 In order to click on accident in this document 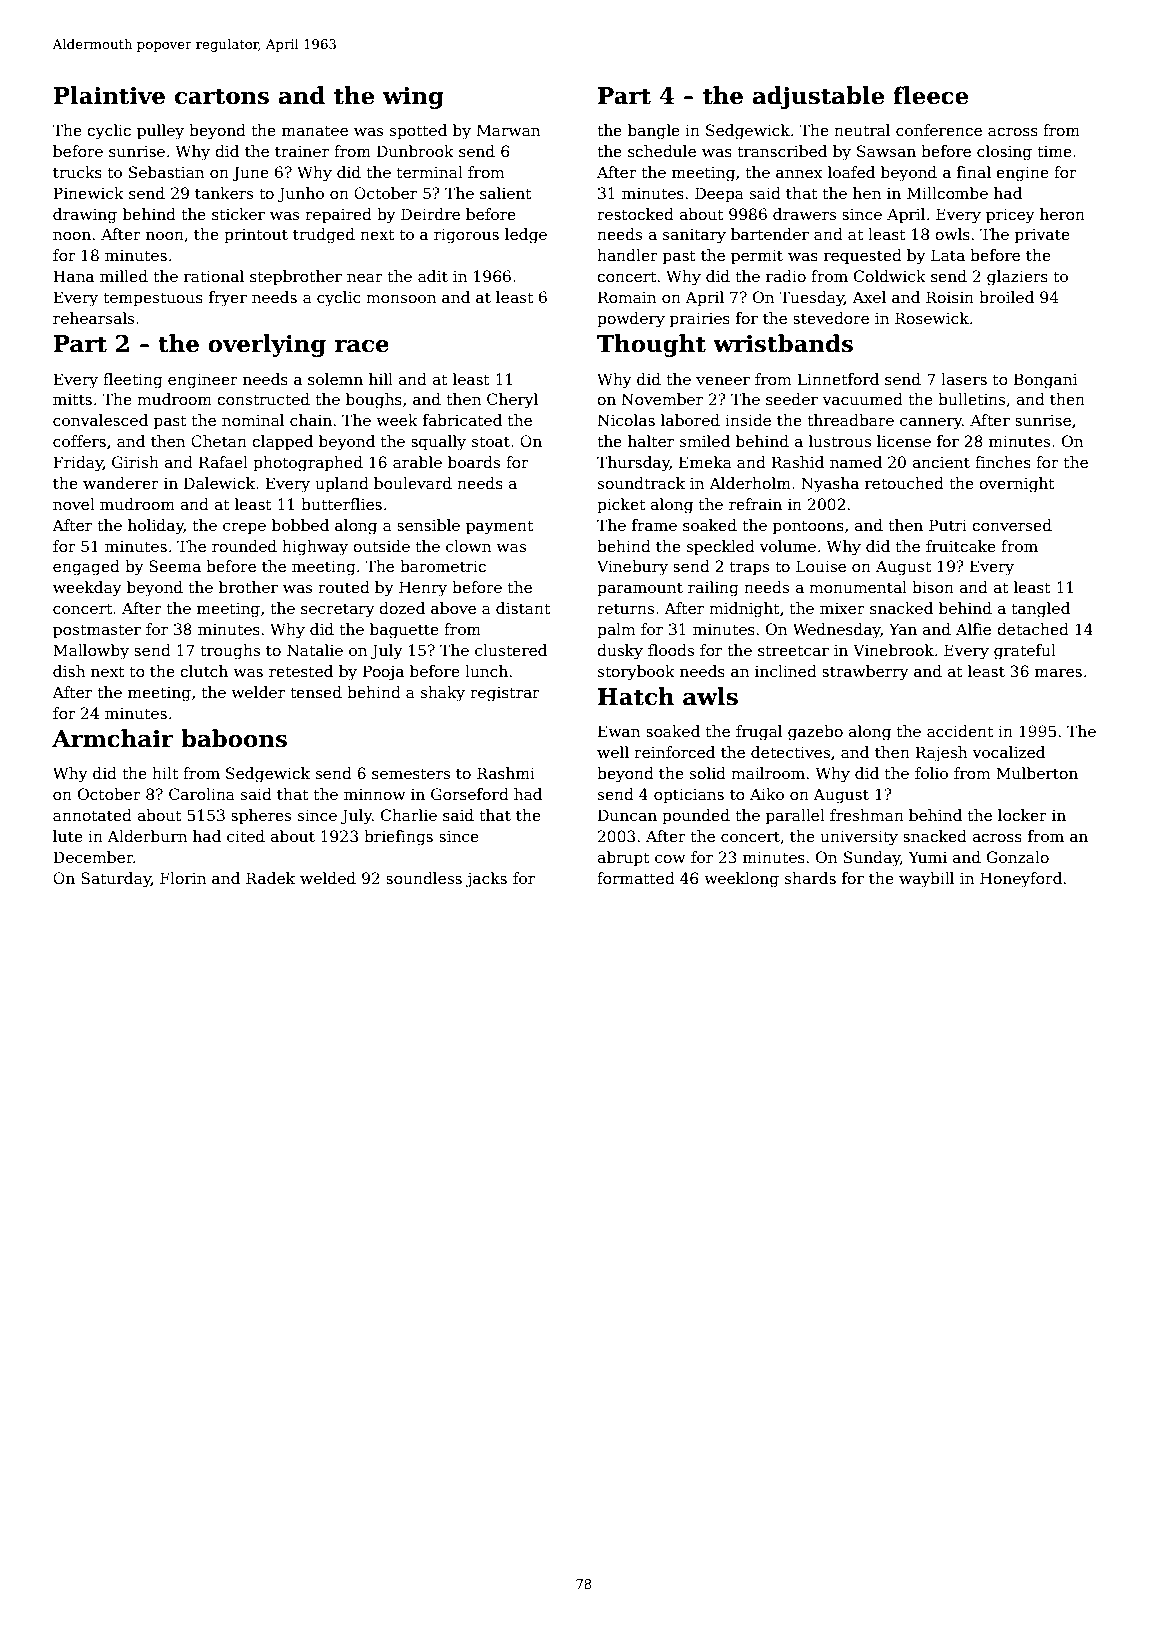, I will do `click(960, 731)`.
